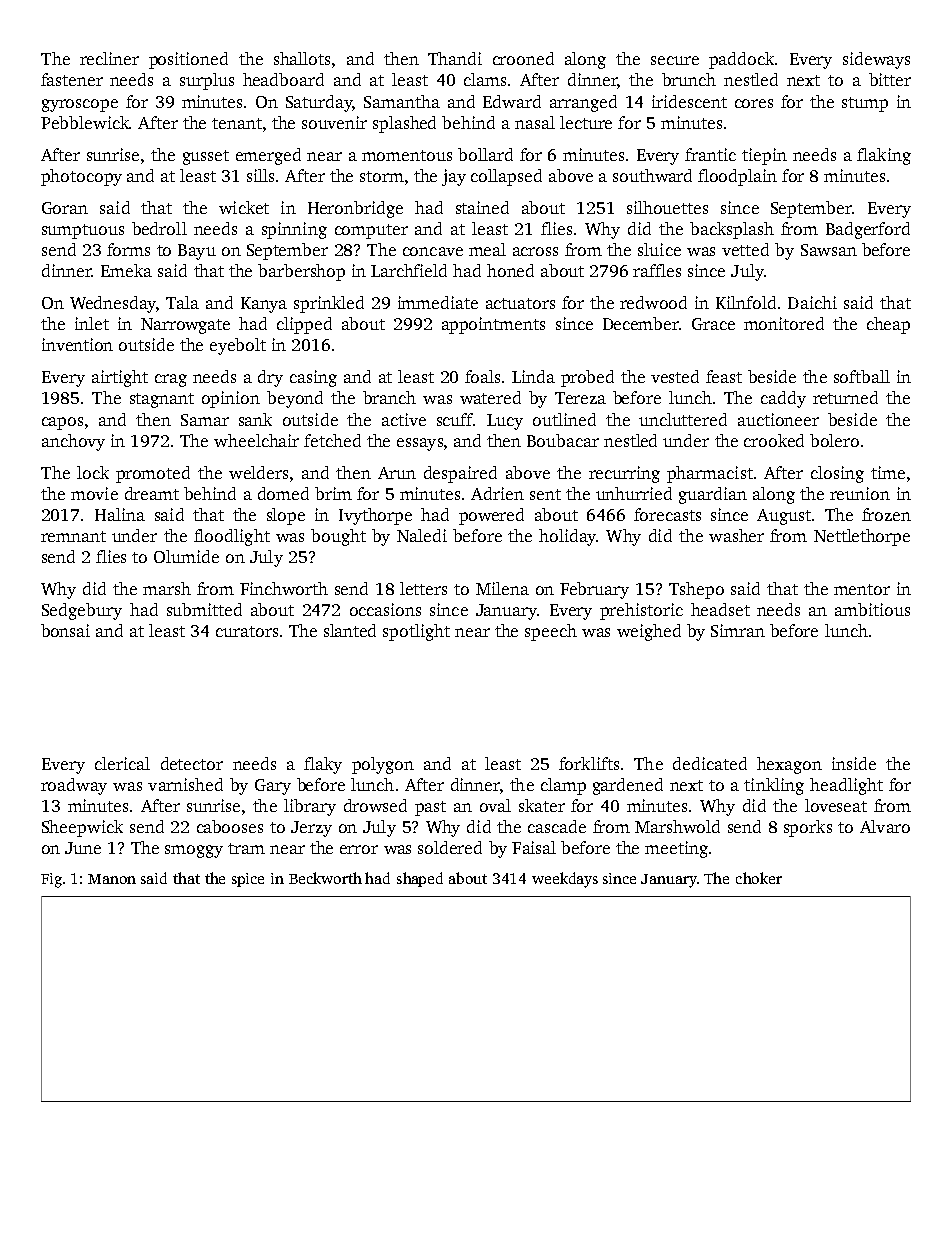 The width and height of the screenshot is (952, 1233). What do you see at coordinates (594, 590) in the screenshot?
I see `February` at bounding box center [594, 590].
